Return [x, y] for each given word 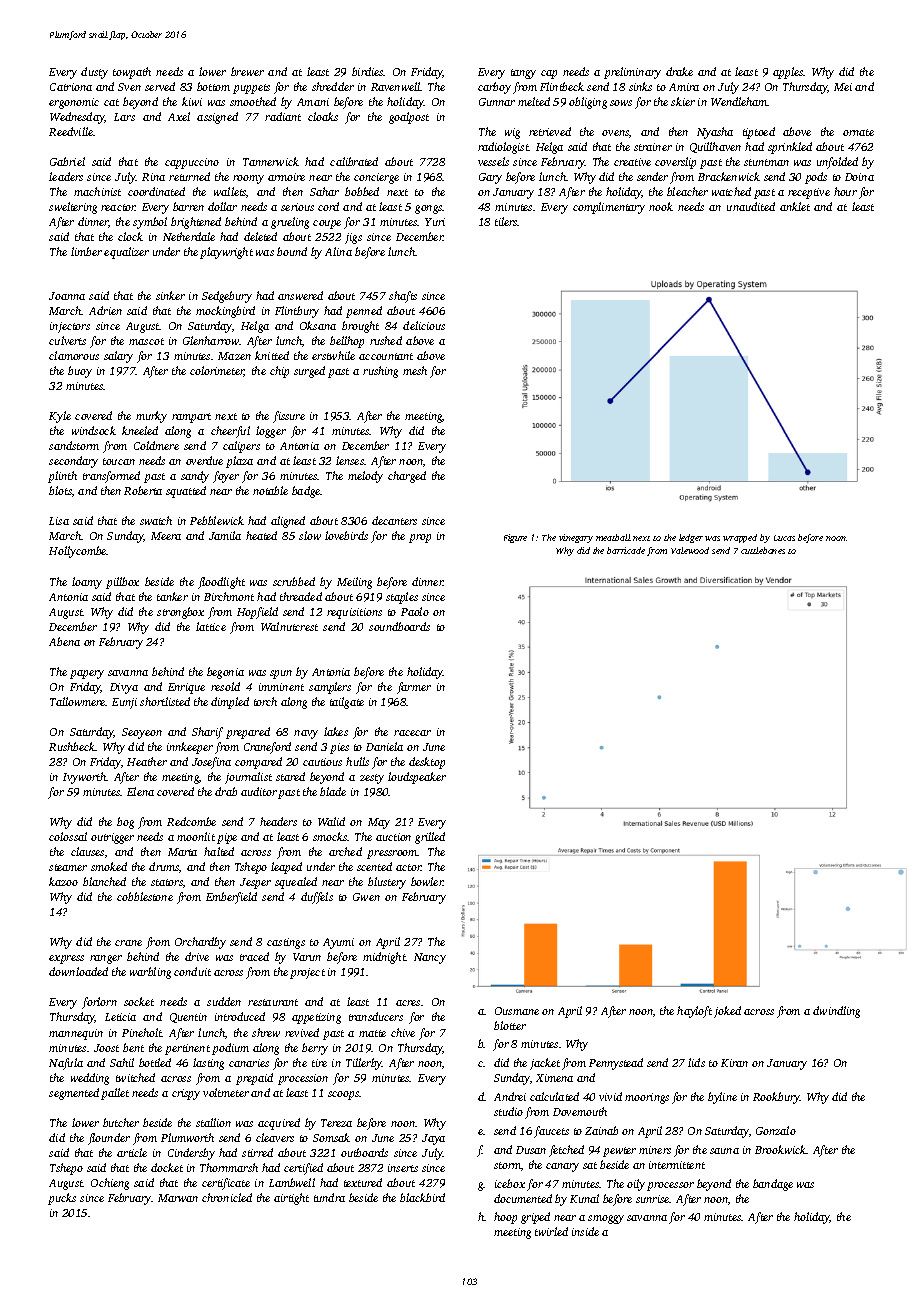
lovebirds [346, 535]
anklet [795, 206]
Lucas [784, 538]
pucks [62, 1199]
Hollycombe [78, 552]
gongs [429, 209]
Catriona [71, 87]
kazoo [63, 881]
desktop [427, 763]
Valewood [690, 550]
